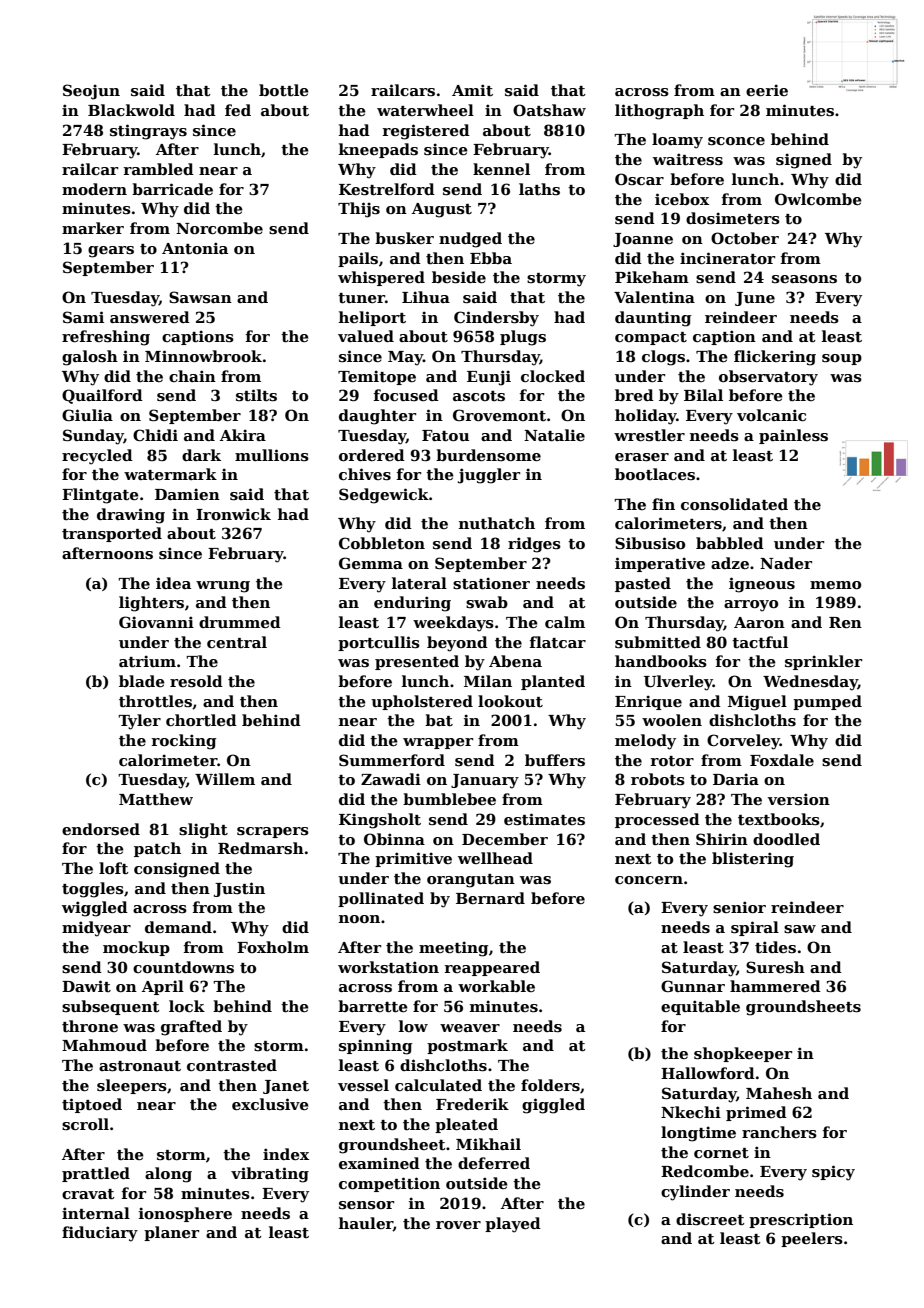  I want to click on soup, so click(842, 359).
